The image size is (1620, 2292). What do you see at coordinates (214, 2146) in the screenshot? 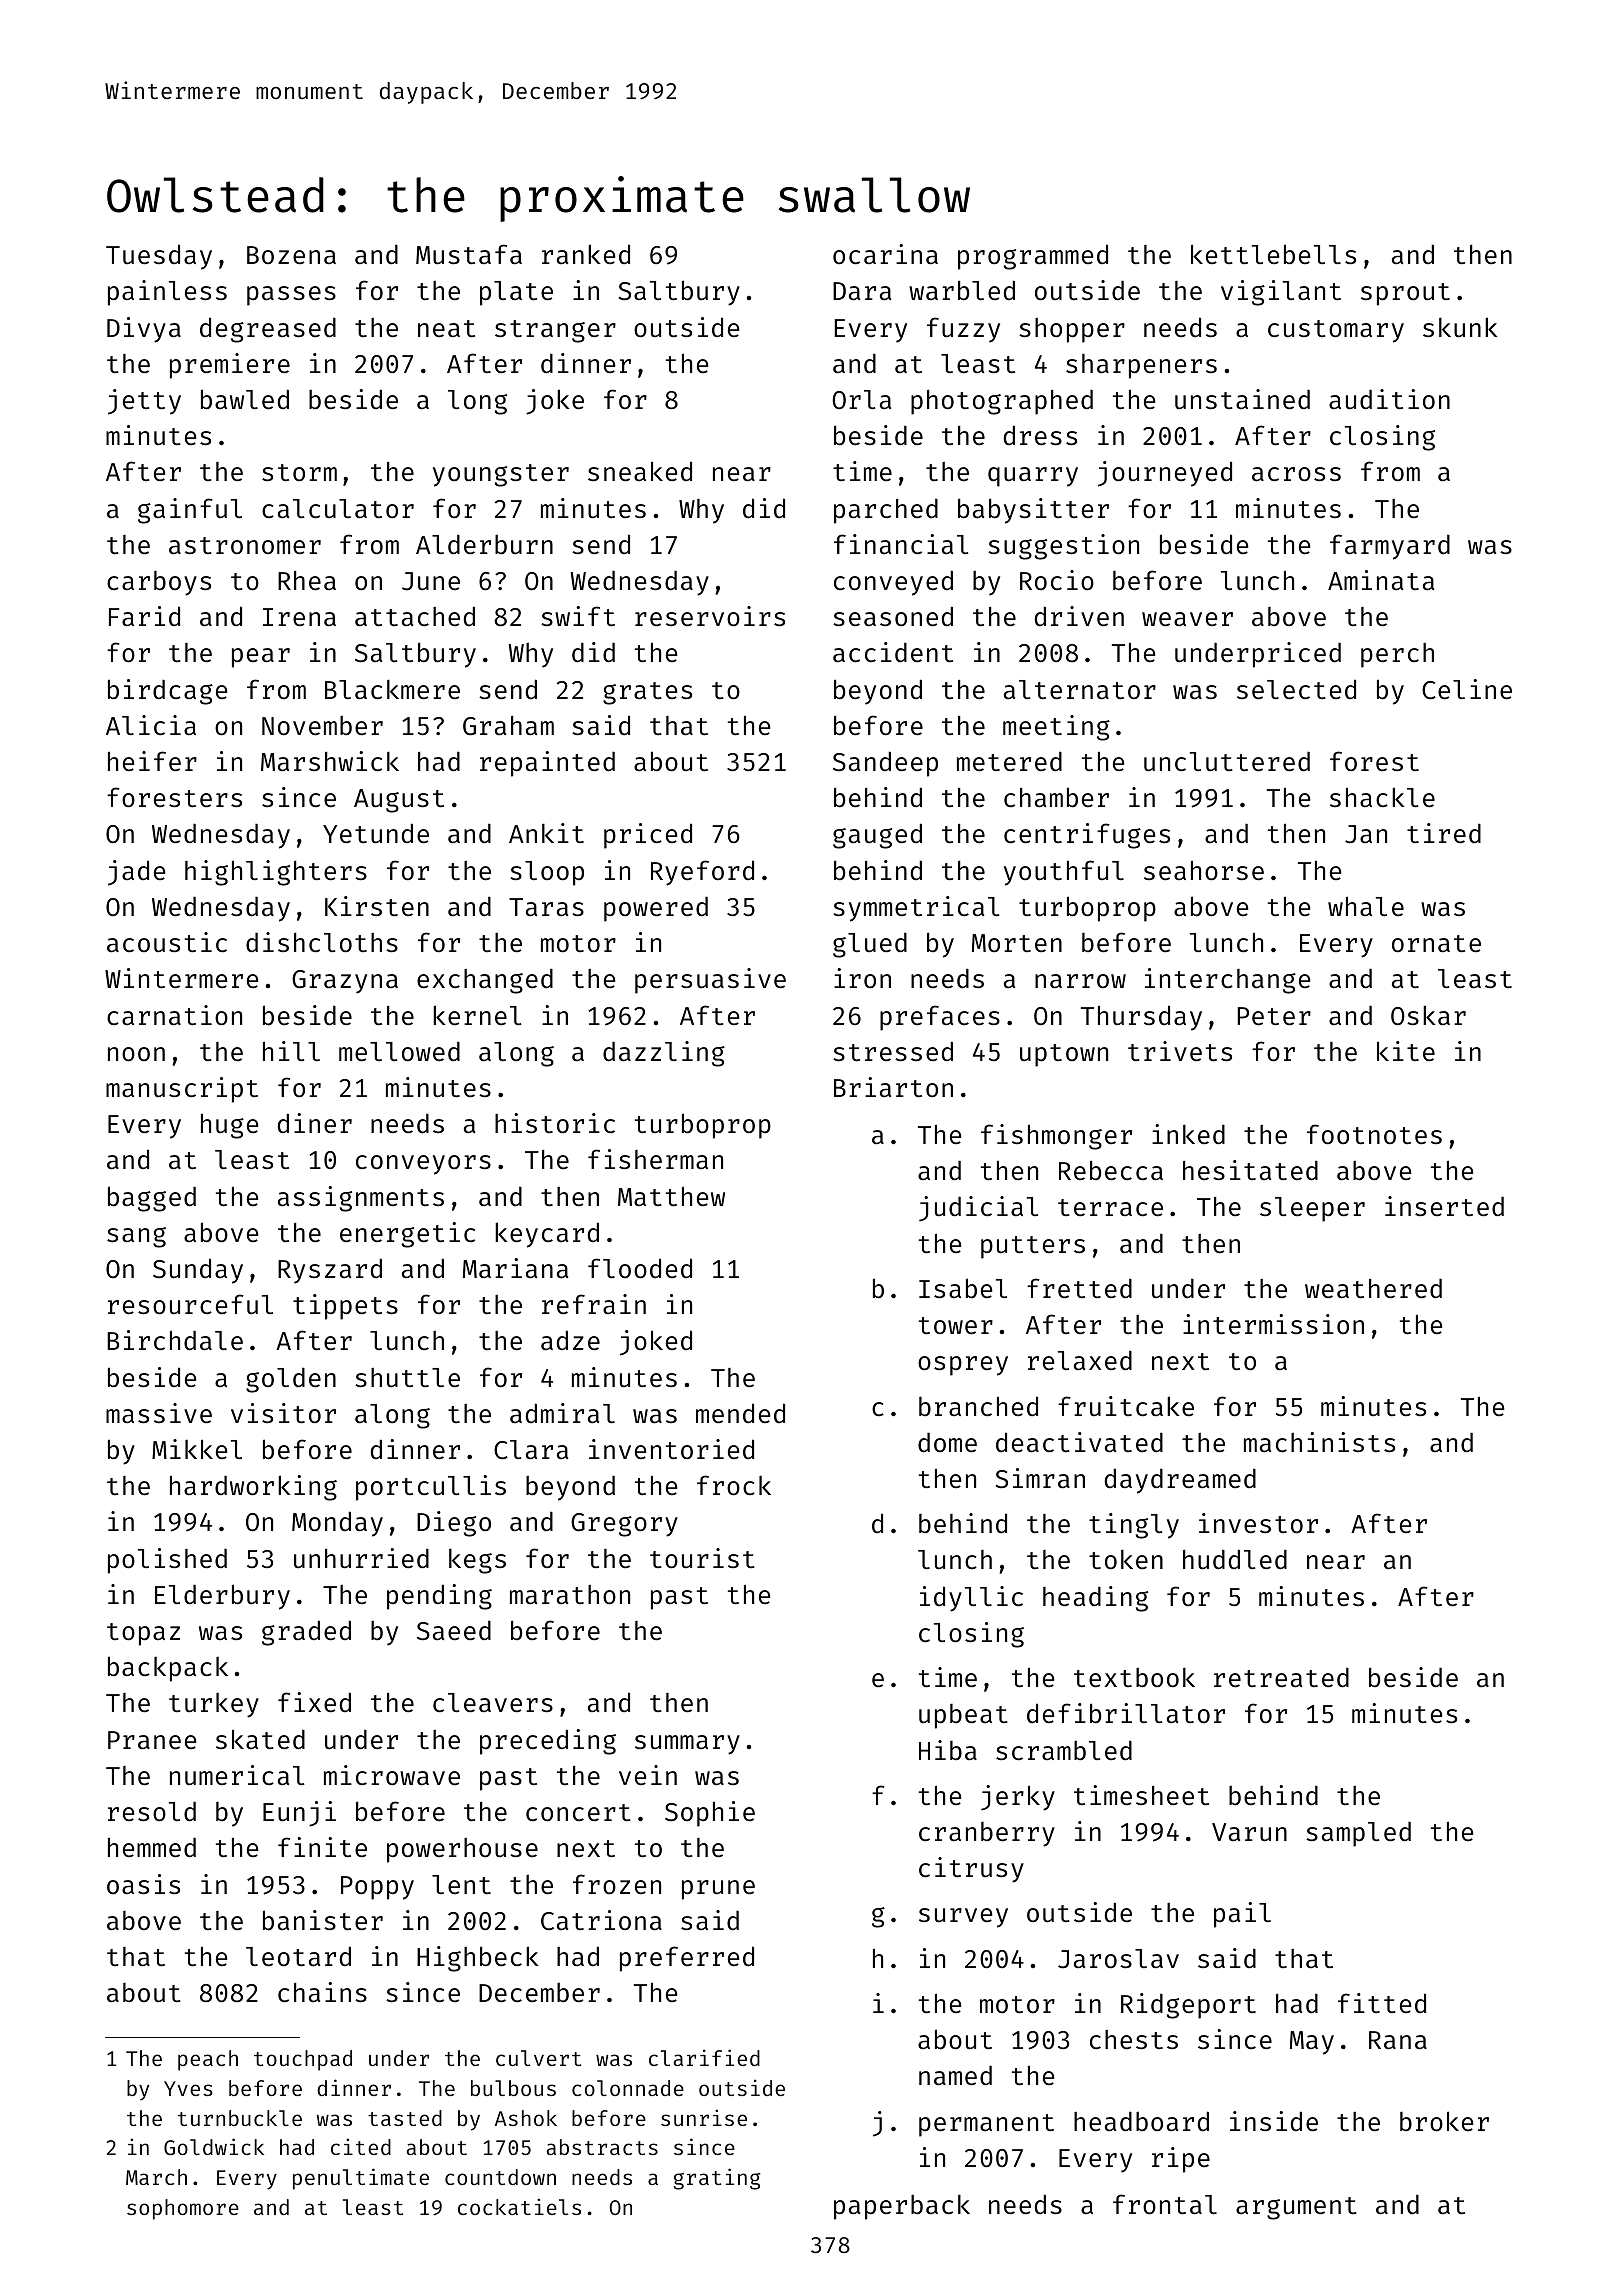
I see `Goldwick` at bounding box center [214, 2146].
